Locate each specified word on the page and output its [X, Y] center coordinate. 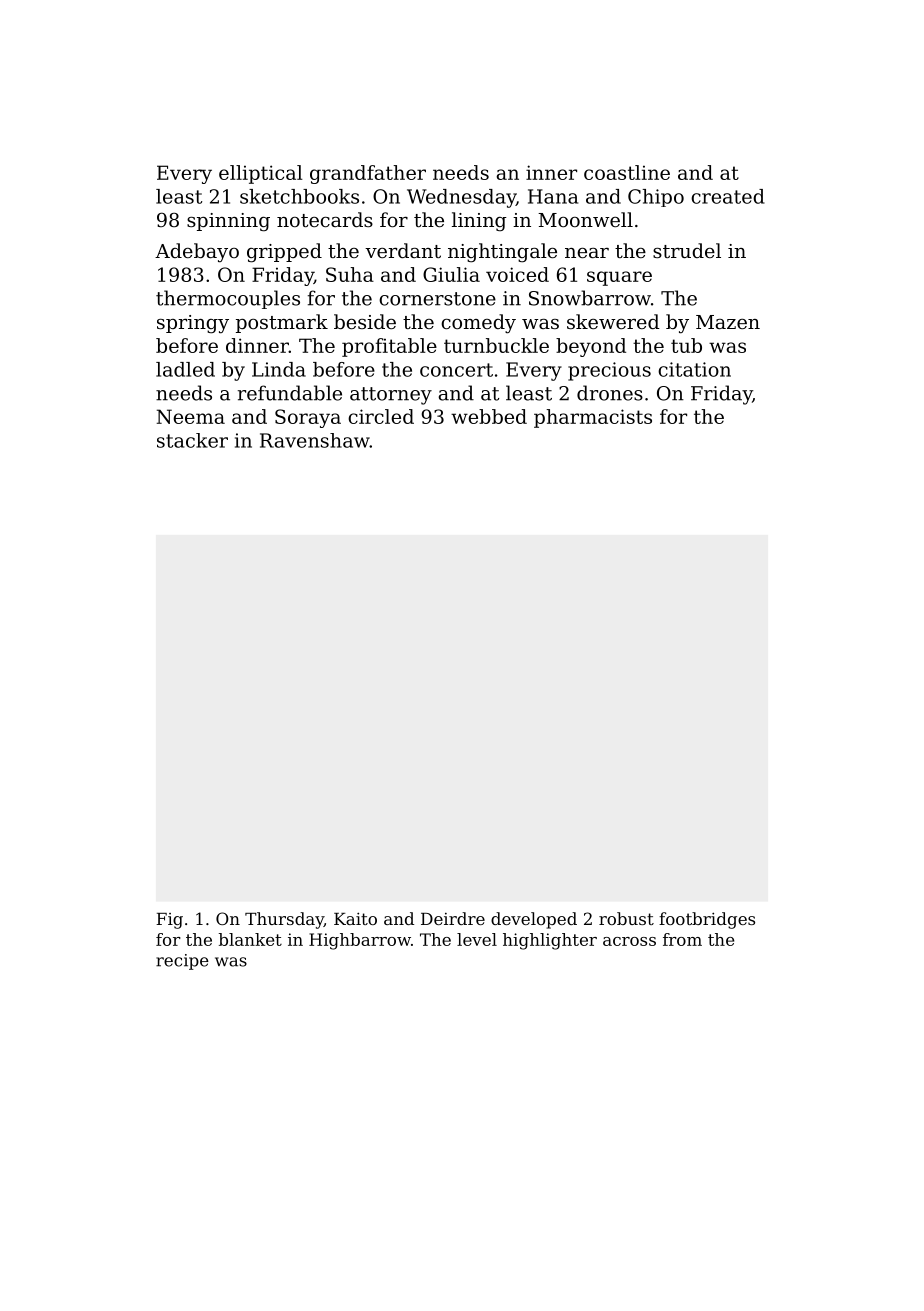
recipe [182, 962]
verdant [403, 250]
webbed [489, 416]
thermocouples [228, 299]
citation [694, 369]
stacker [192, 440]
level [477, 939]
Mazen [728, 322]
